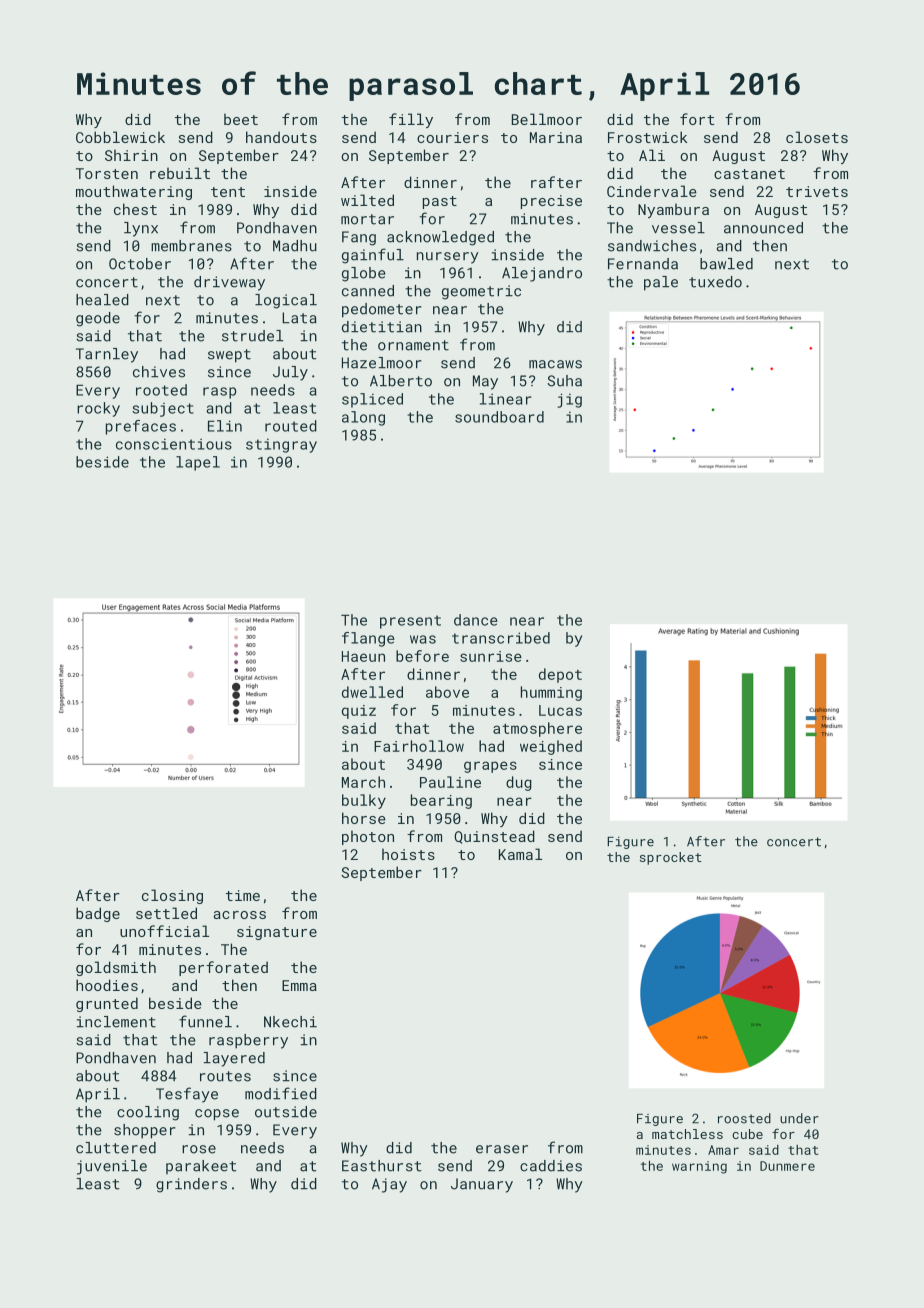 The width and height of the document is (924, 1308). I want to click on warning, so click(699, 1167).
